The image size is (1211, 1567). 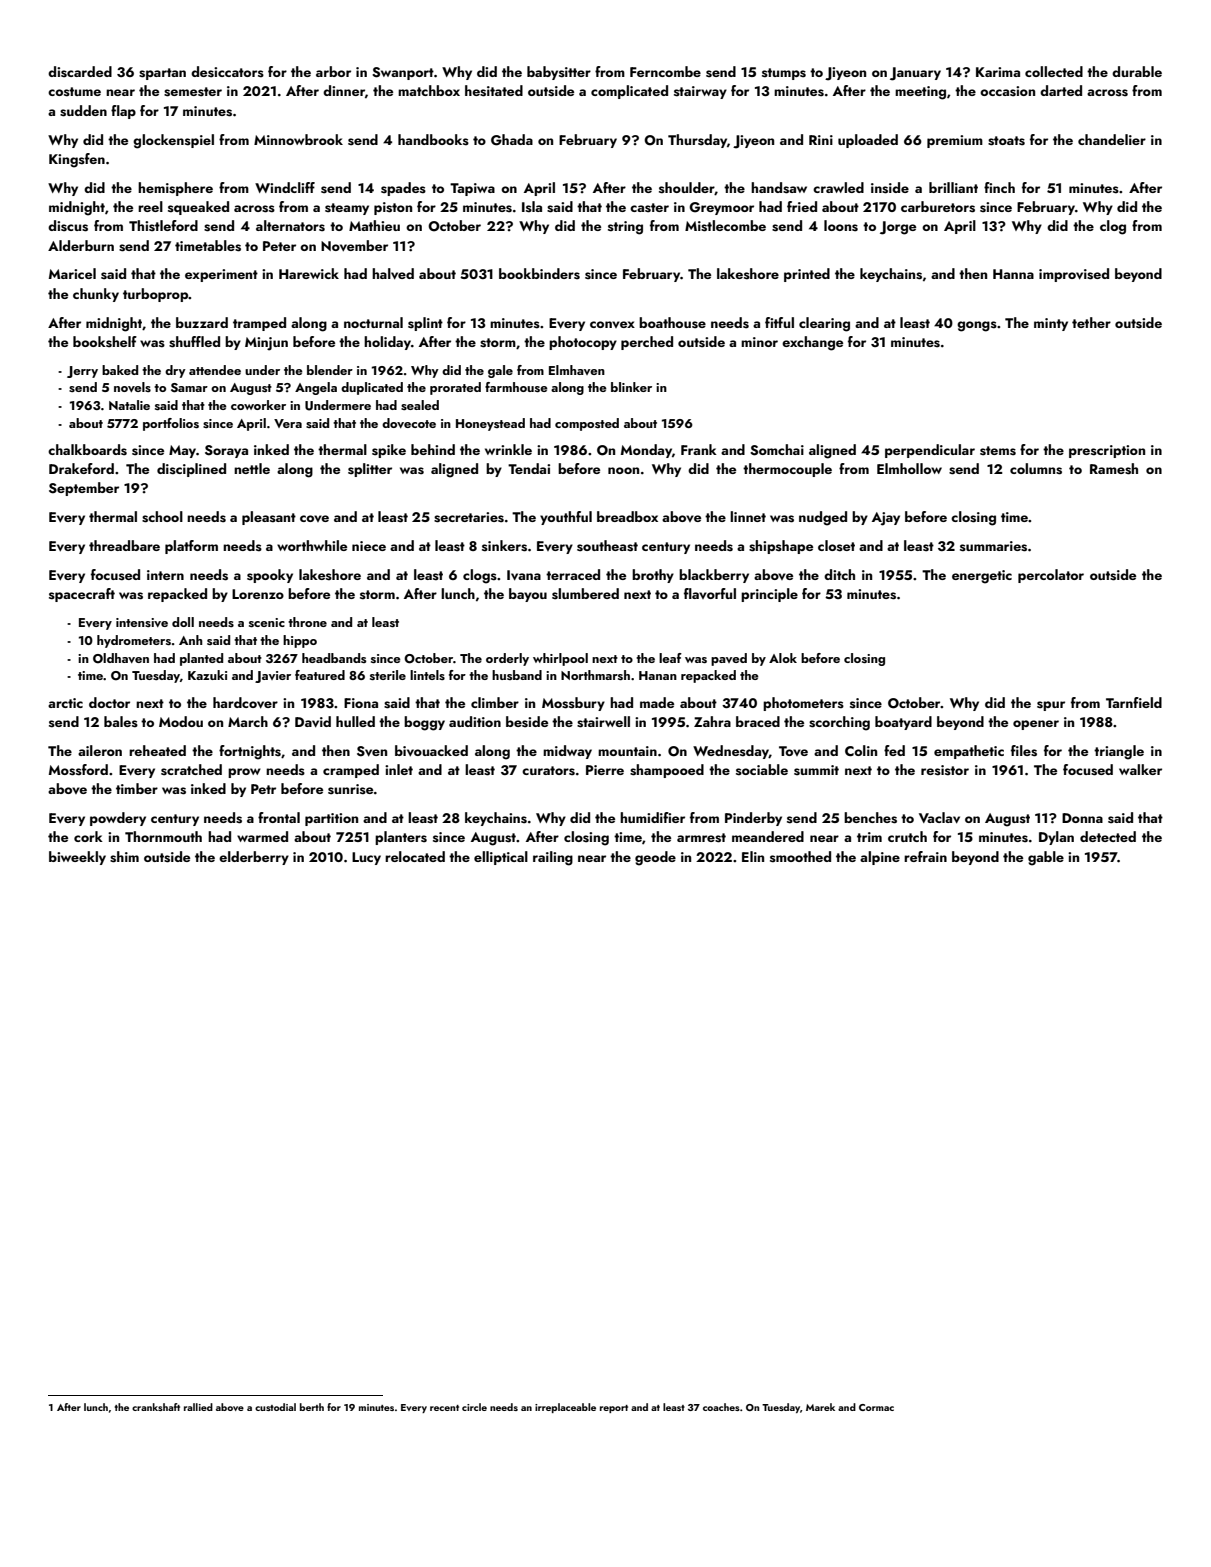 I want to click on Ramesh, so click(x=1114, y=469).
